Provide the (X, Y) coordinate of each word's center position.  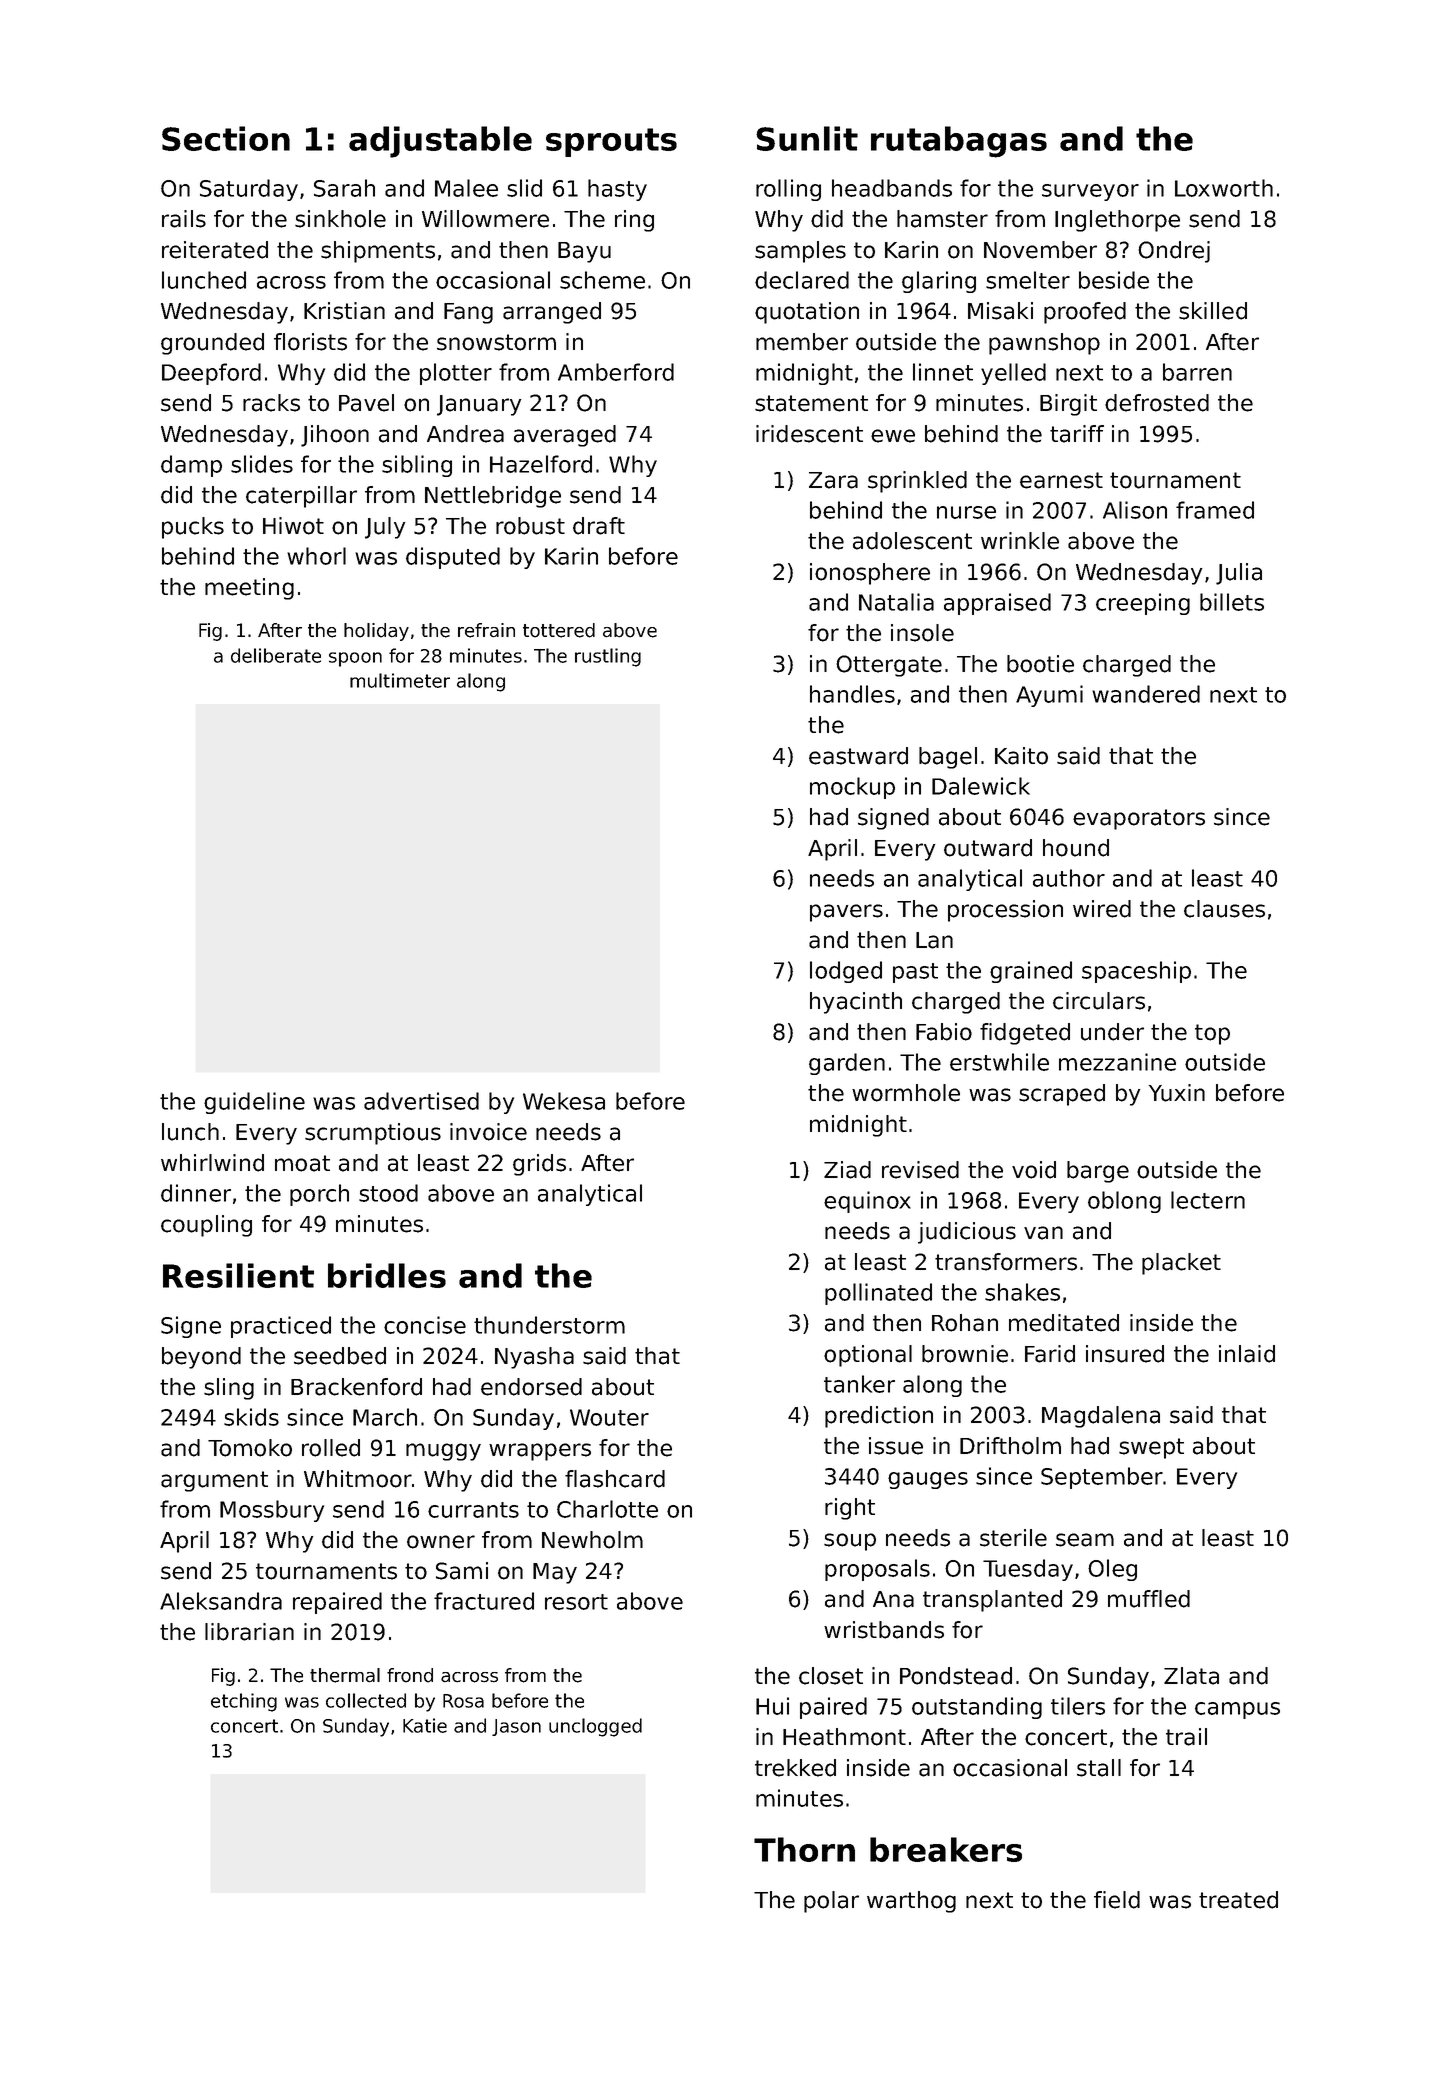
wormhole (906, 1093)
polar (831, 1902)
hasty (617, 190)
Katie (425, 1725)
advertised (421, 1101)
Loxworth (1224, 188)
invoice (488, 1132)
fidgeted (1025, 1034)
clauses (1224, 909)
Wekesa (564, 1101)
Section (226, 138)
